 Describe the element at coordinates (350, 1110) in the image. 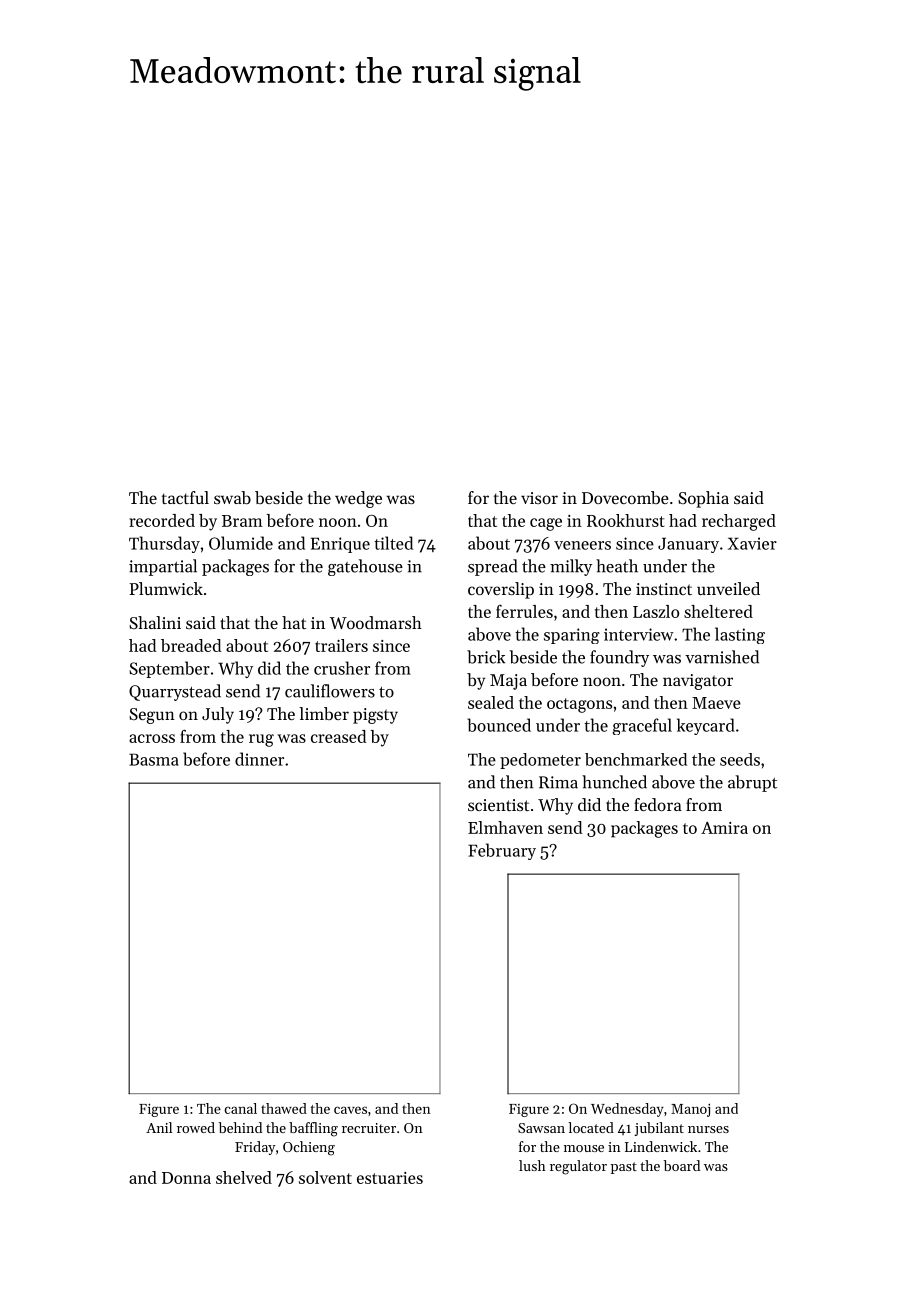

I see `caves` at that location.
